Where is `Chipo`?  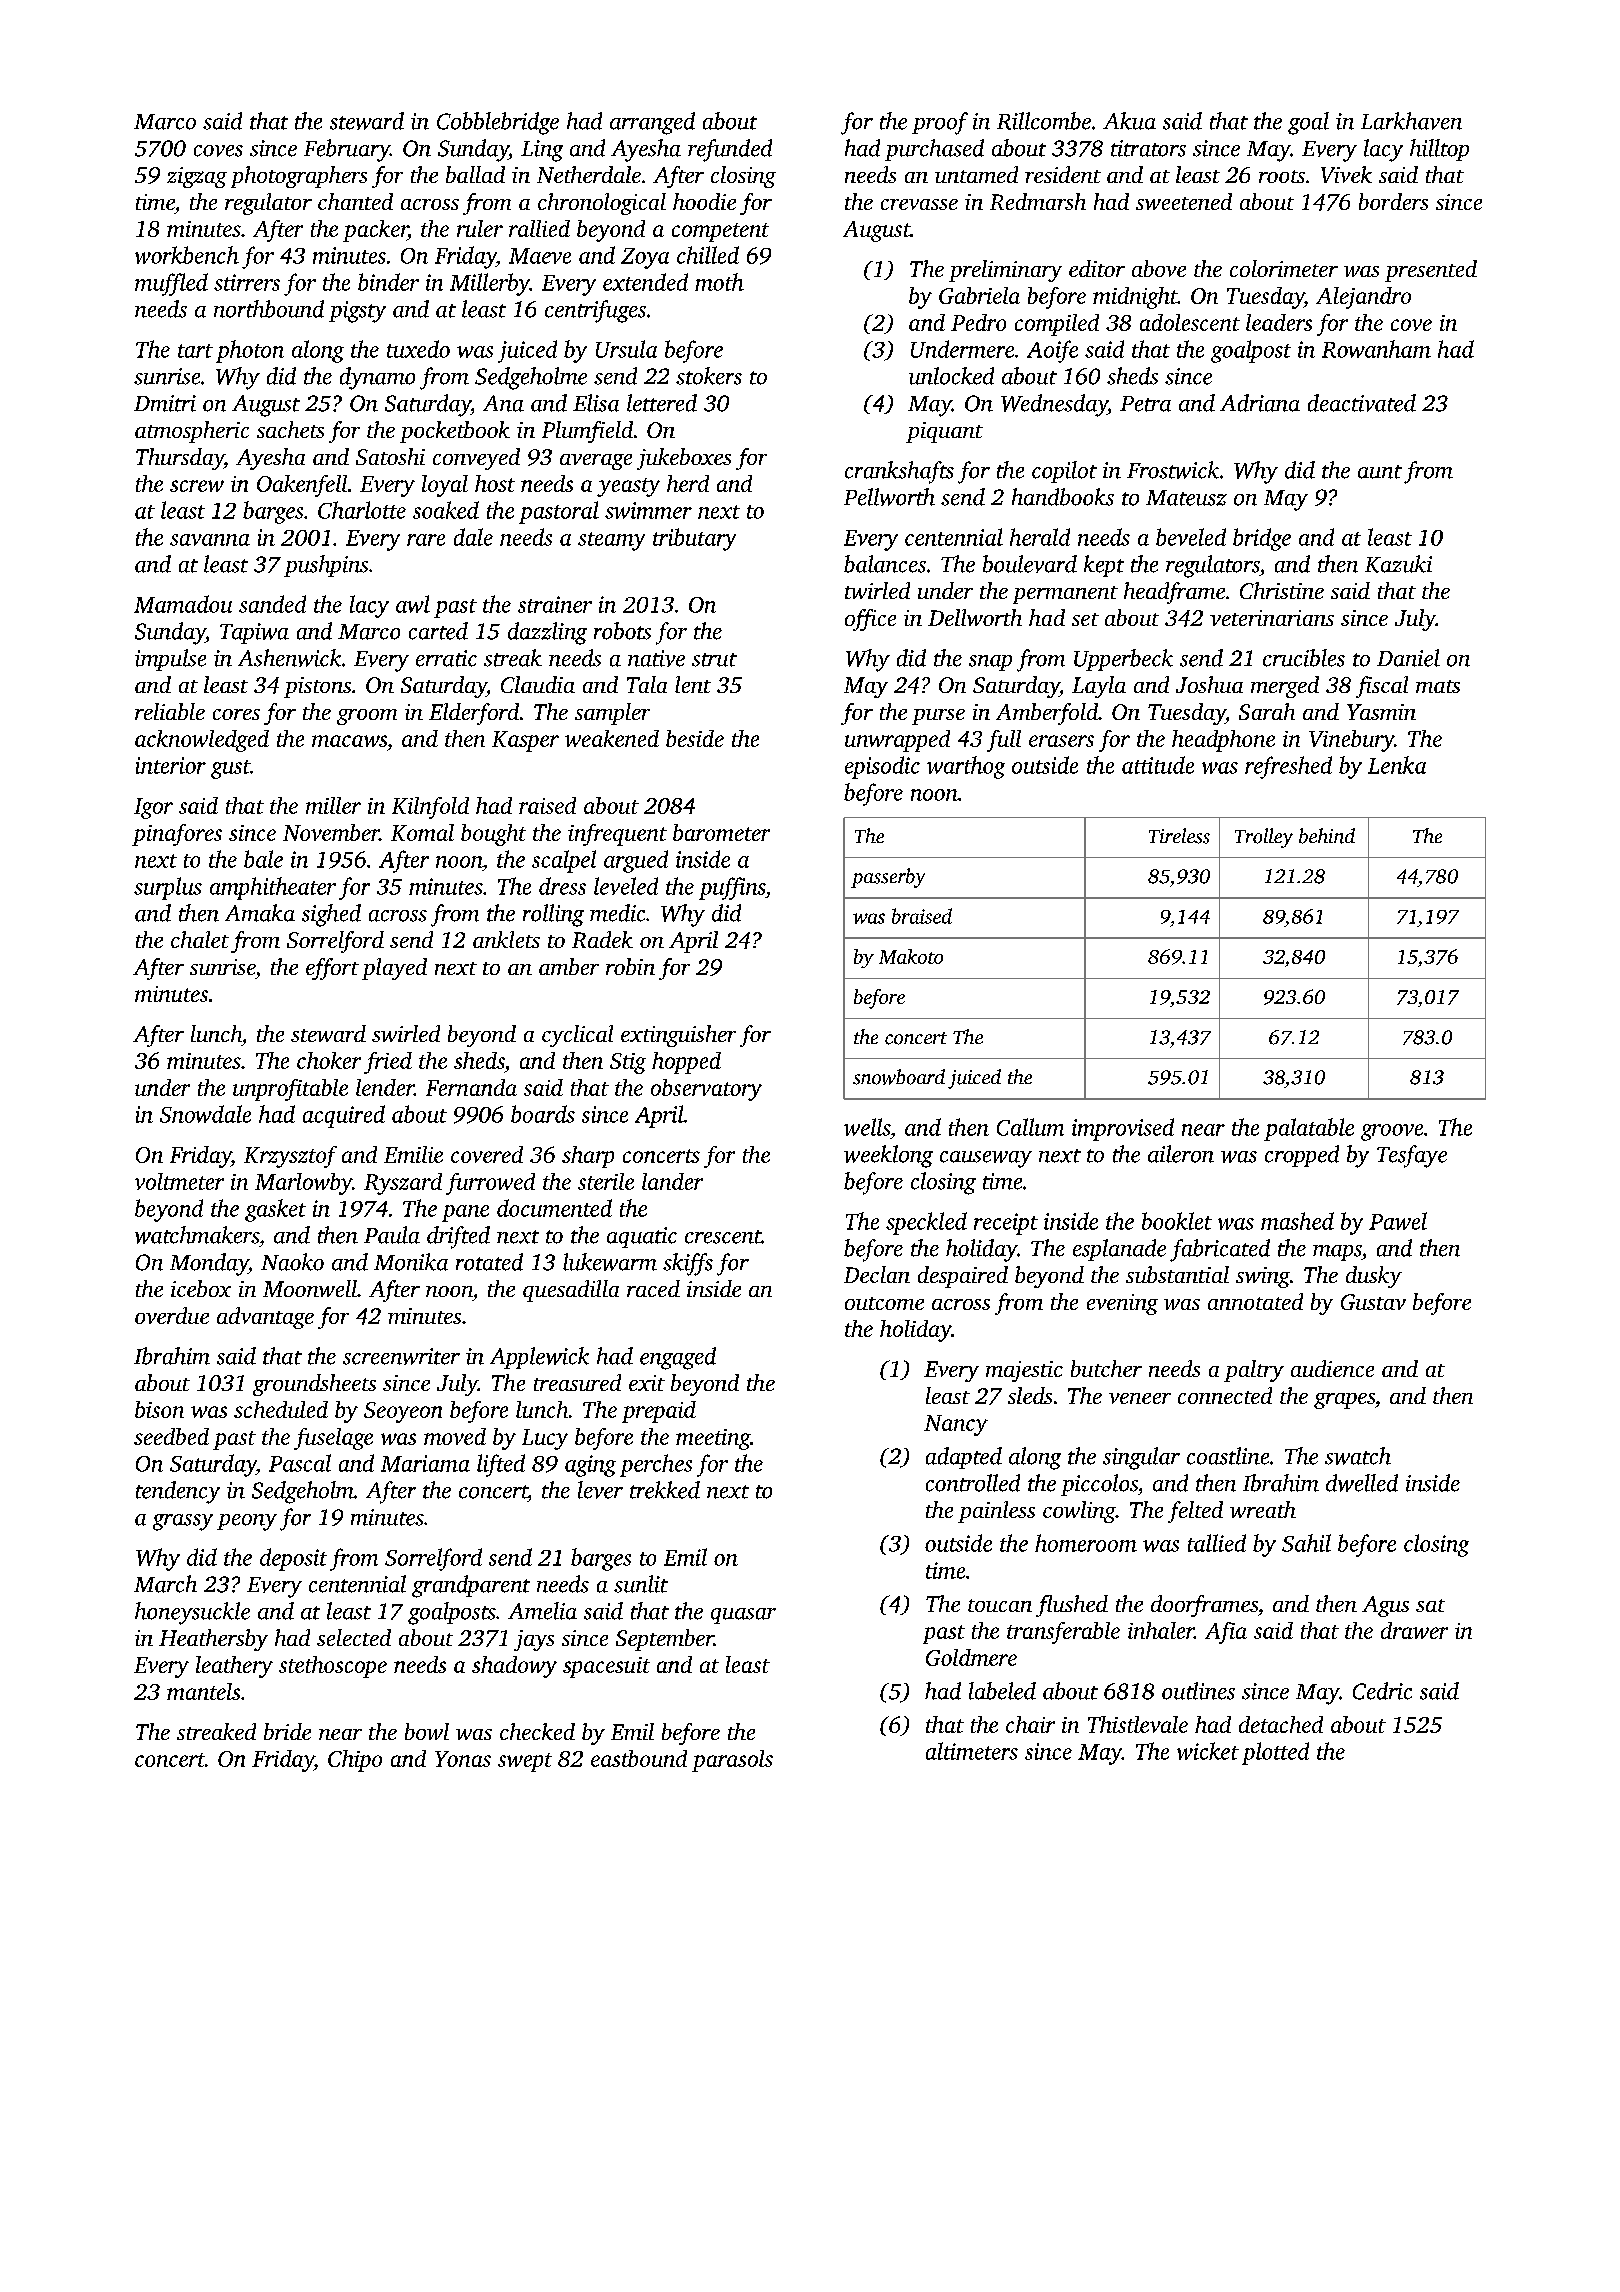
Chipo is located at coordinates (355, 1761).
